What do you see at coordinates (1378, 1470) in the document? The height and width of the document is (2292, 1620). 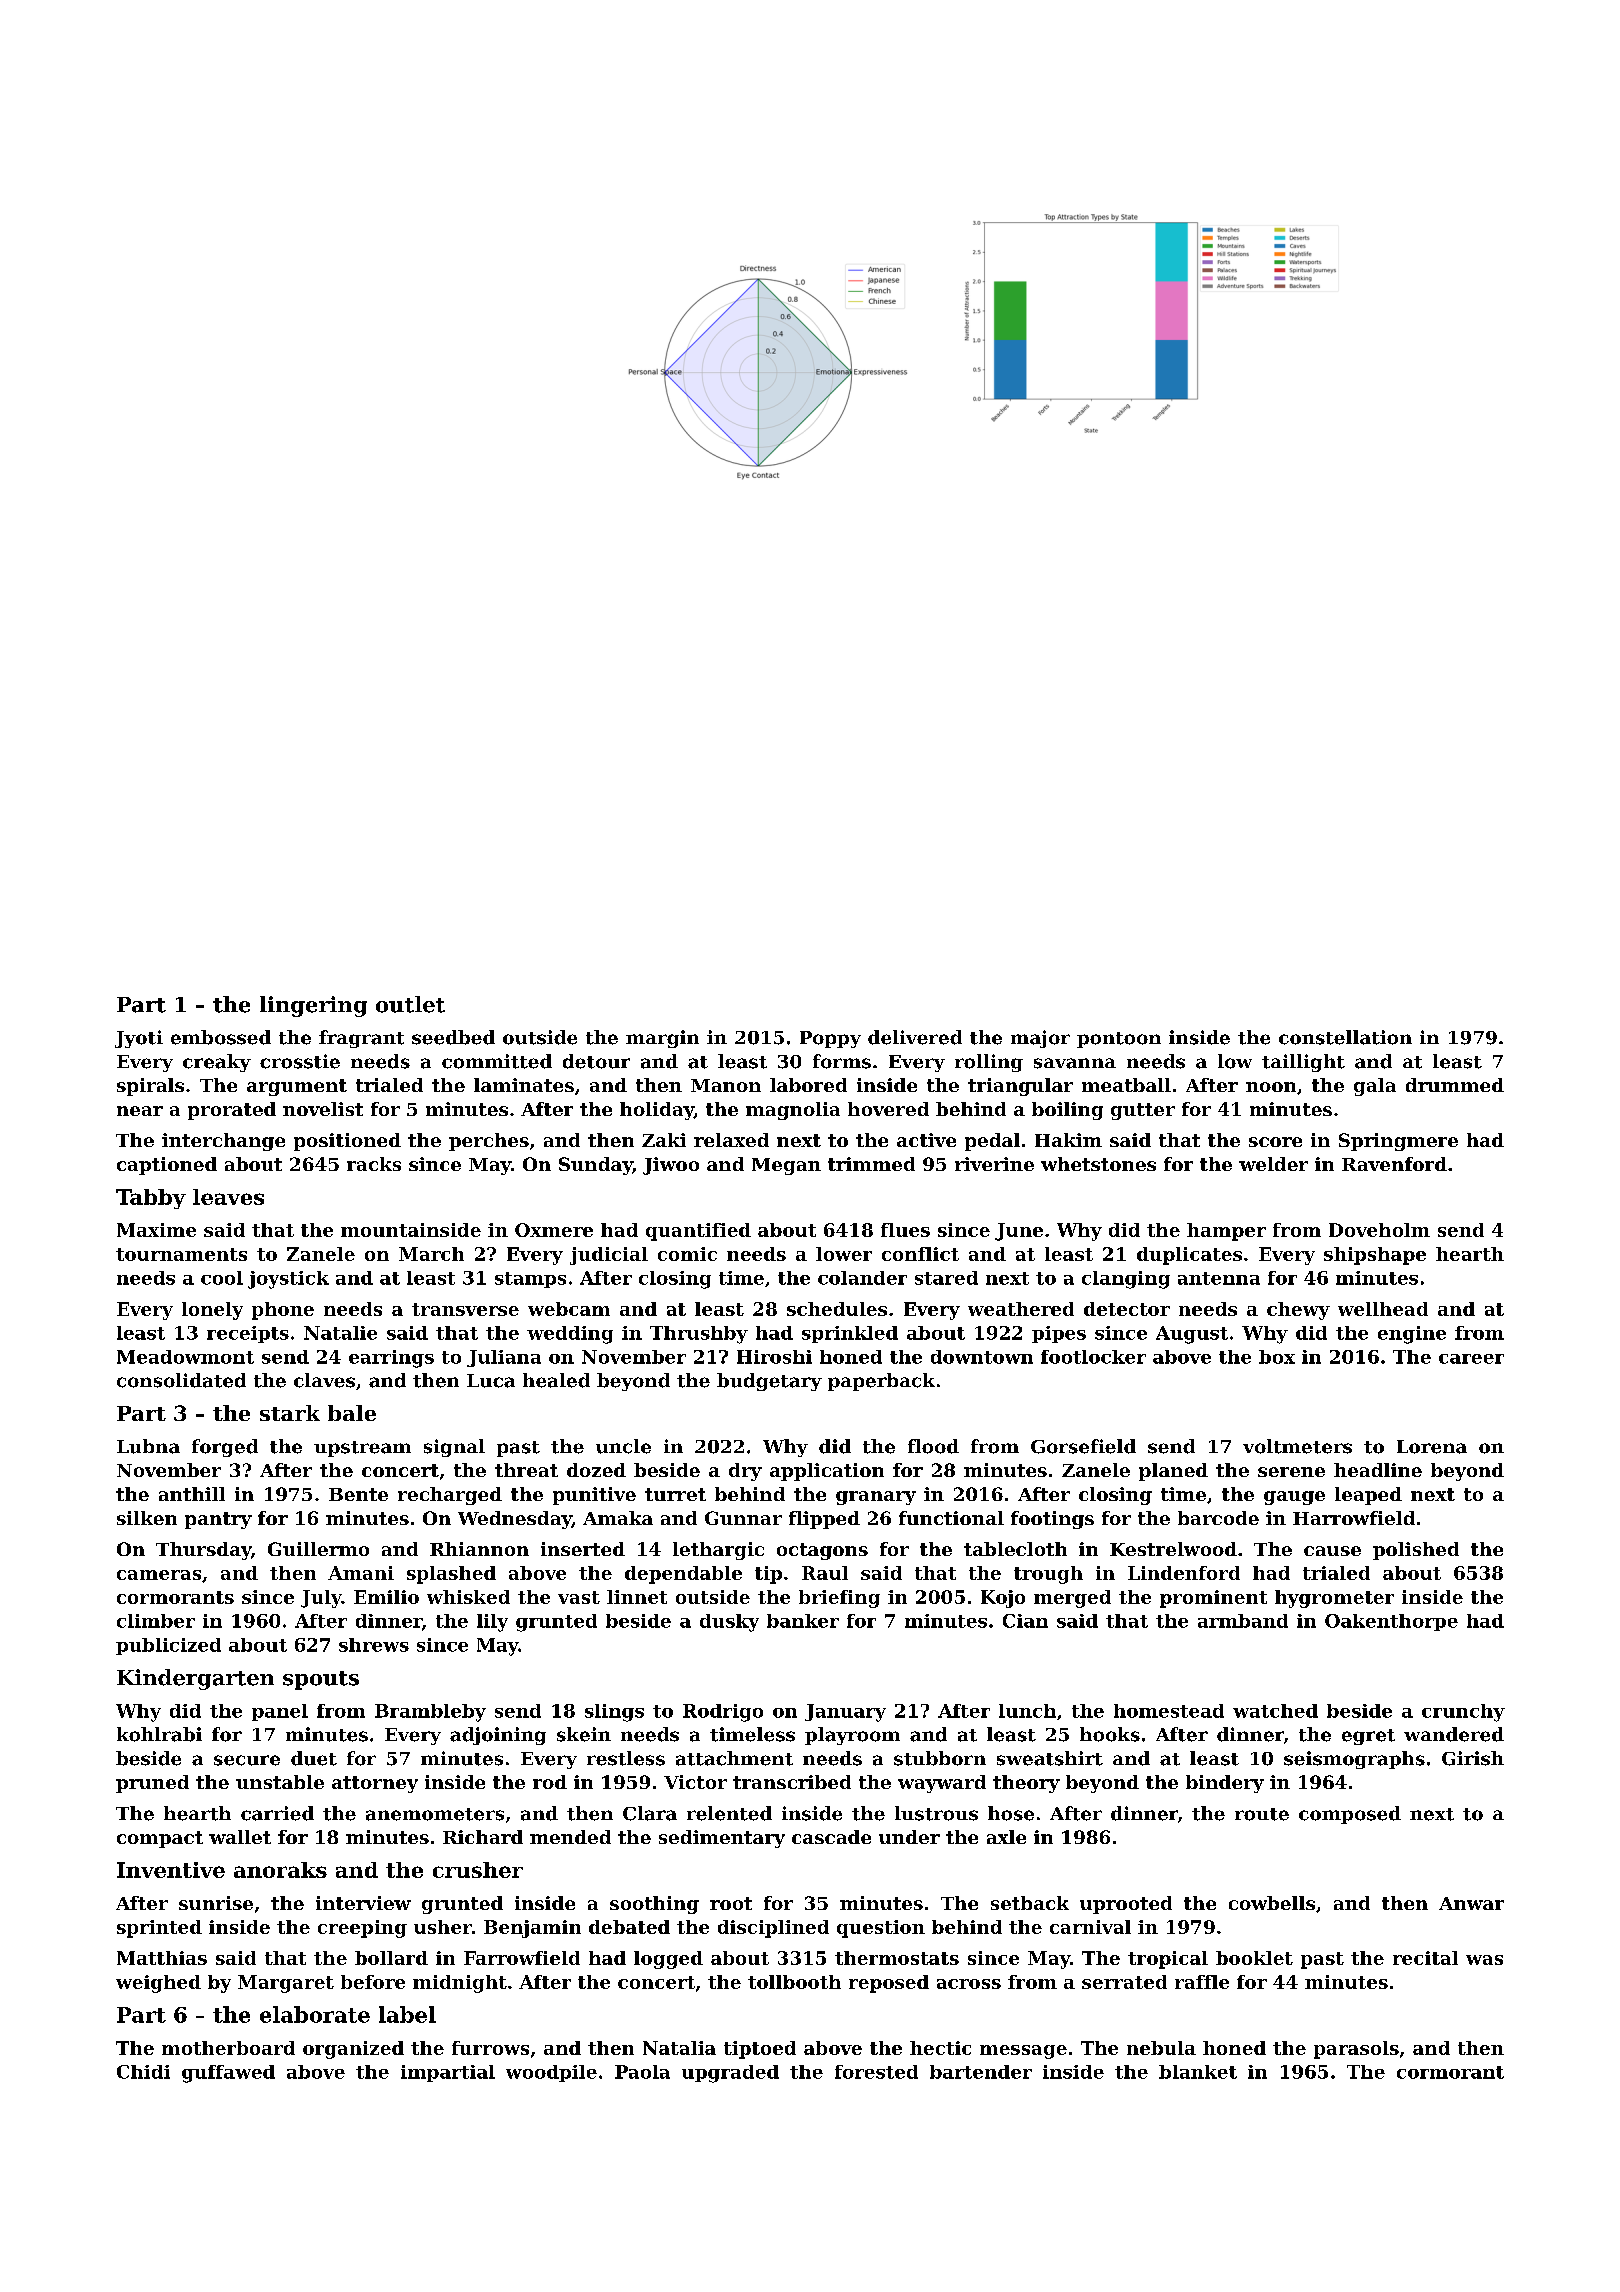 I see `headline` at bounding box center [1378, 1470].
